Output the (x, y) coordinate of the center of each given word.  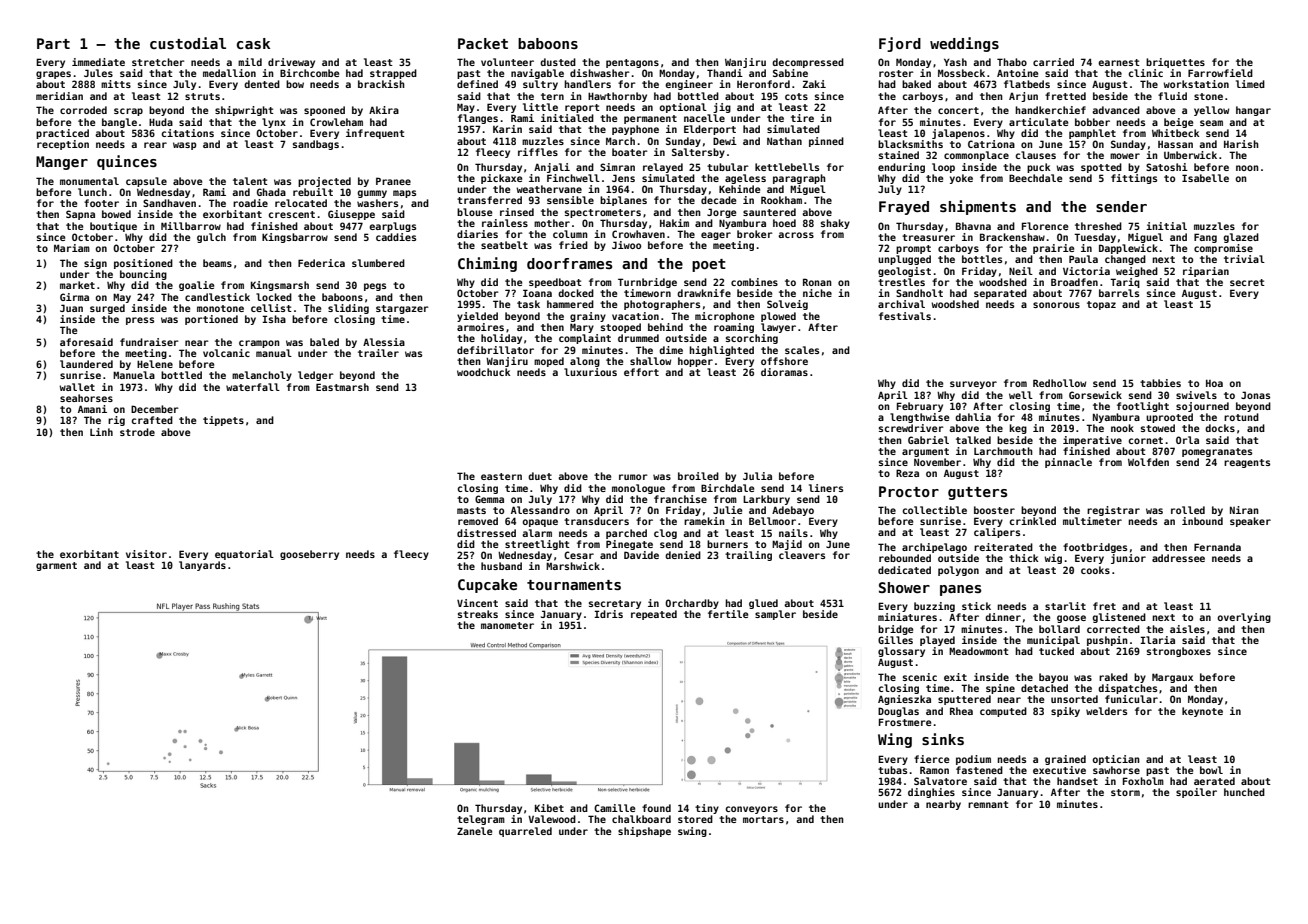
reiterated (1003, 547)
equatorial (244, 555)
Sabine (790, 73)
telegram (481, 820)
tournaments (574, 585)
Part (53, 43)
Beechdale (1035, 178)
